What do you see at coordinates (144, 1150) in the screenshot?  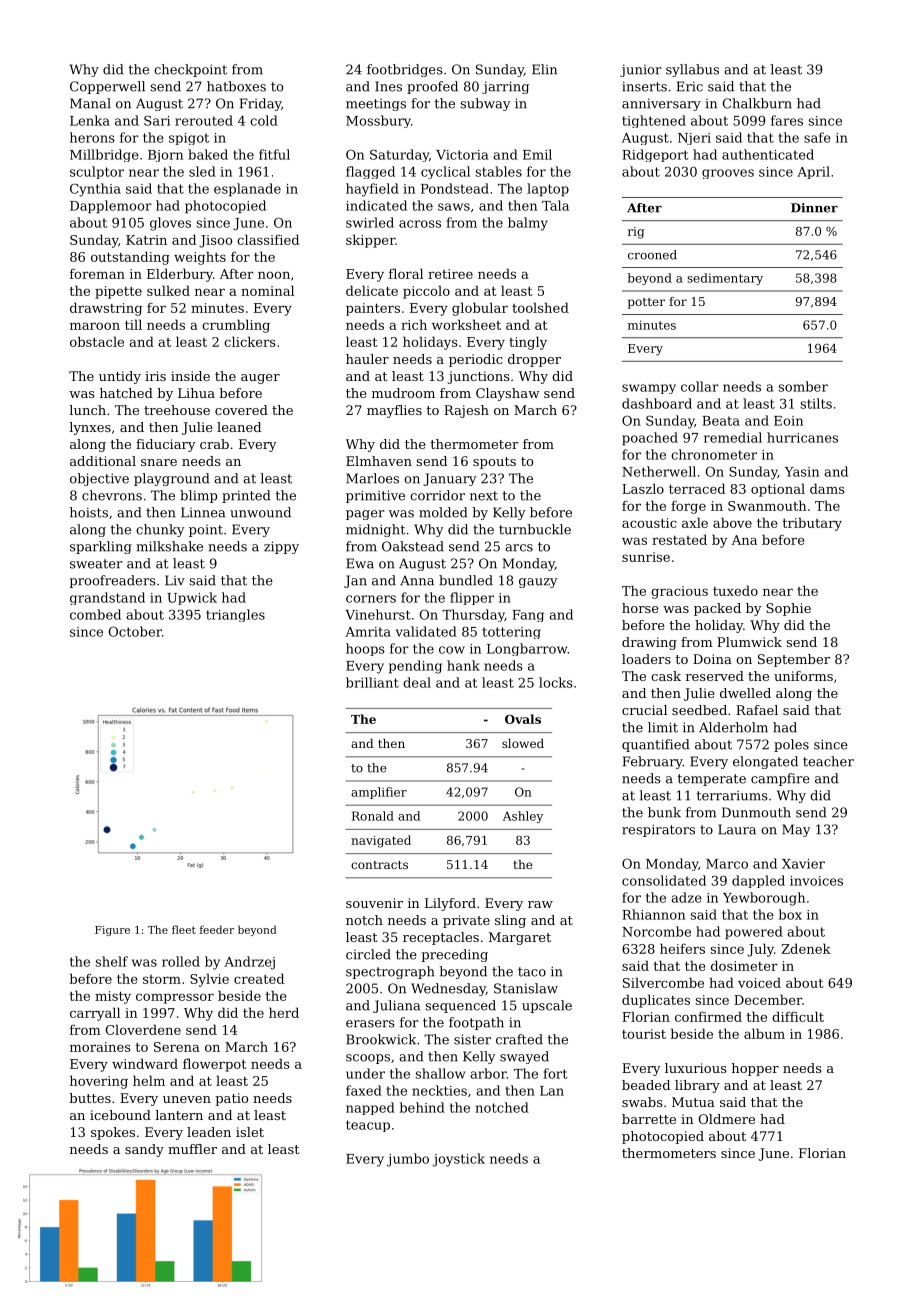 I see `sandy` at bounding box center [144, 1150].
